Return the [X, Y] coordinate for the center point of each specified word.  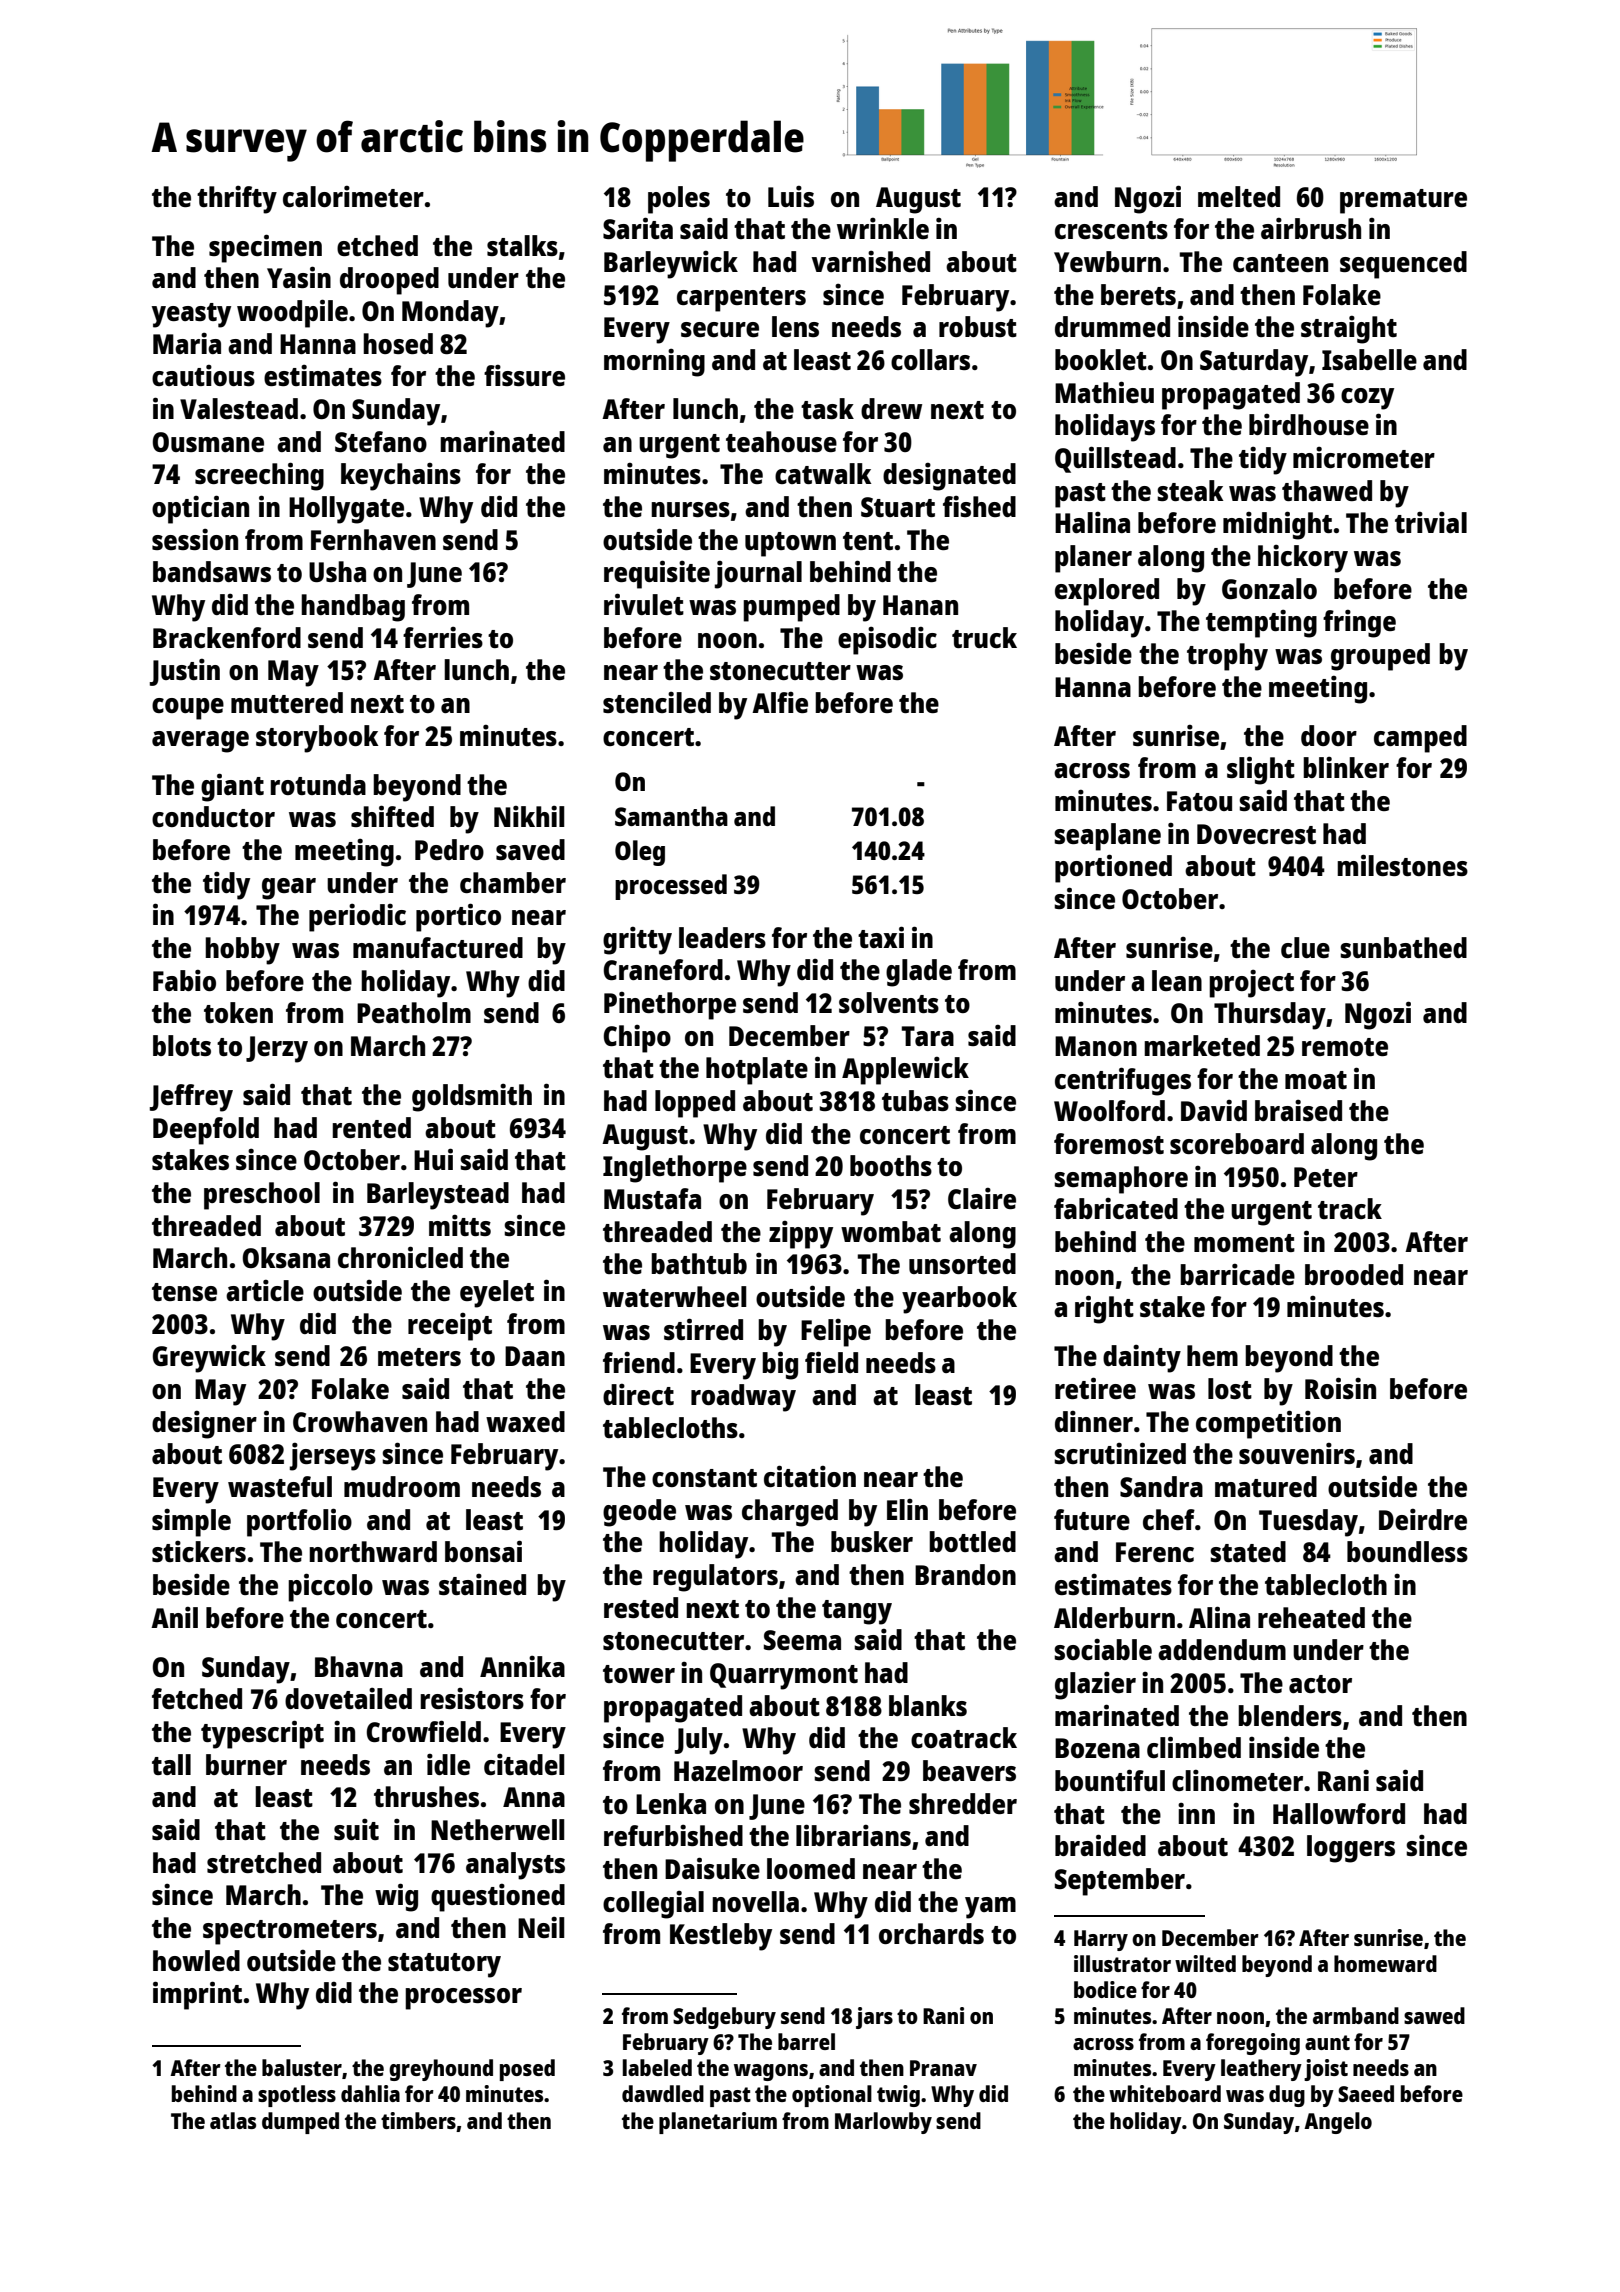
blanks [928, 1705]
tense [184, 1292]
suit [356, 1829]
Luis [791, 196]
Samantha [671, 816]
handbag [353, 608]
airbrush [1311, 228]
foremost [1109, 1143]
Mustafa [652, 1198]
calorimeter [353, 196]
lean [1177, 980]
